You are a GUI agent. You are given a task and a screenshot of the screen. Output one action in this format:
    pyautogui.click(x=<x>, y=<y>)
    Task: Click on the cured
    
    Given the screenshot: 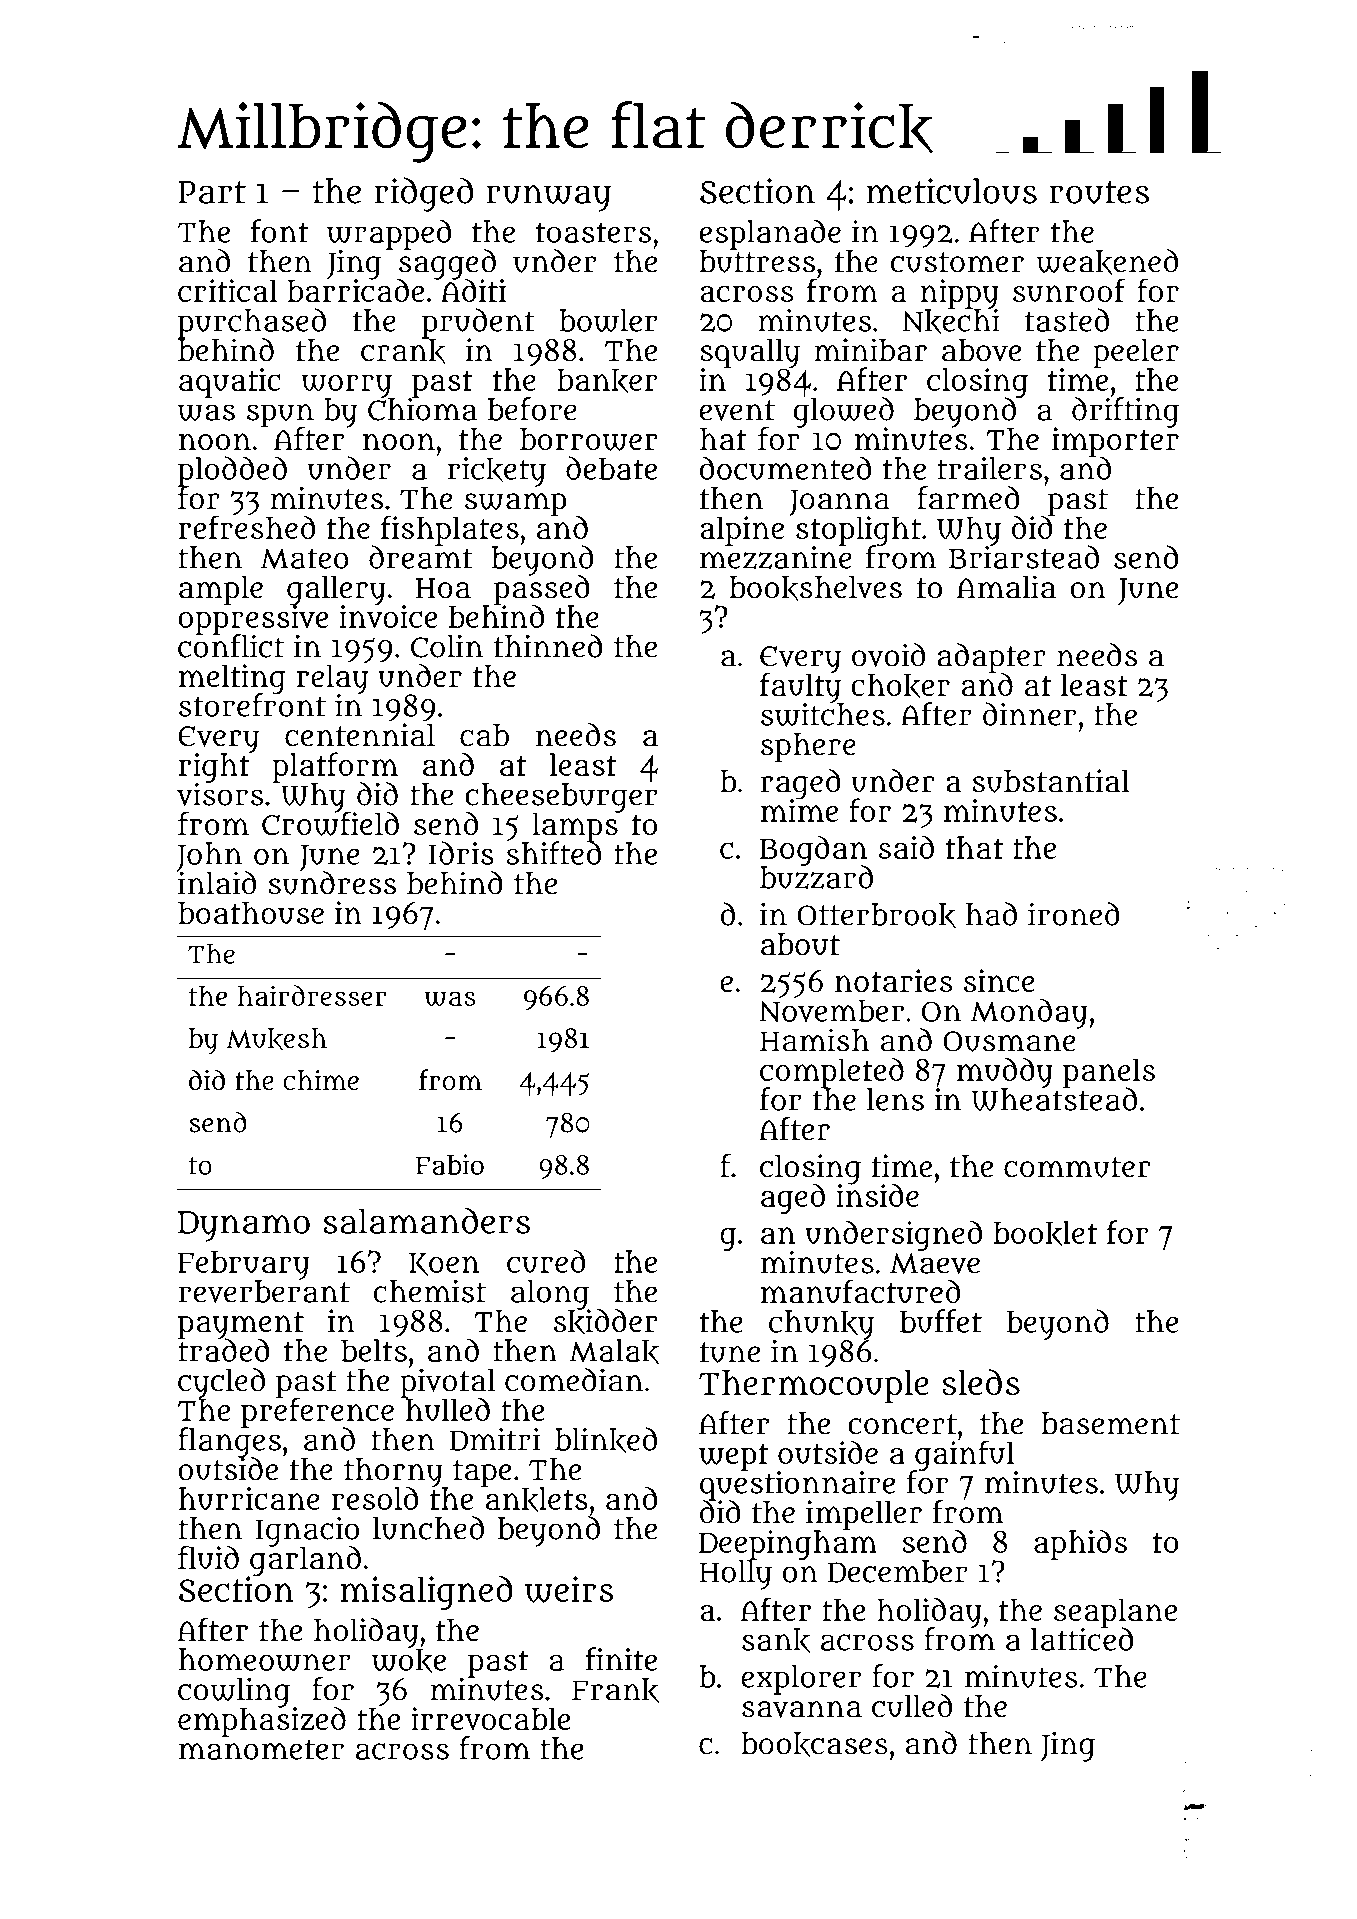 What is the action you would take?
    pyautogui.click(x=546, y=1261)
